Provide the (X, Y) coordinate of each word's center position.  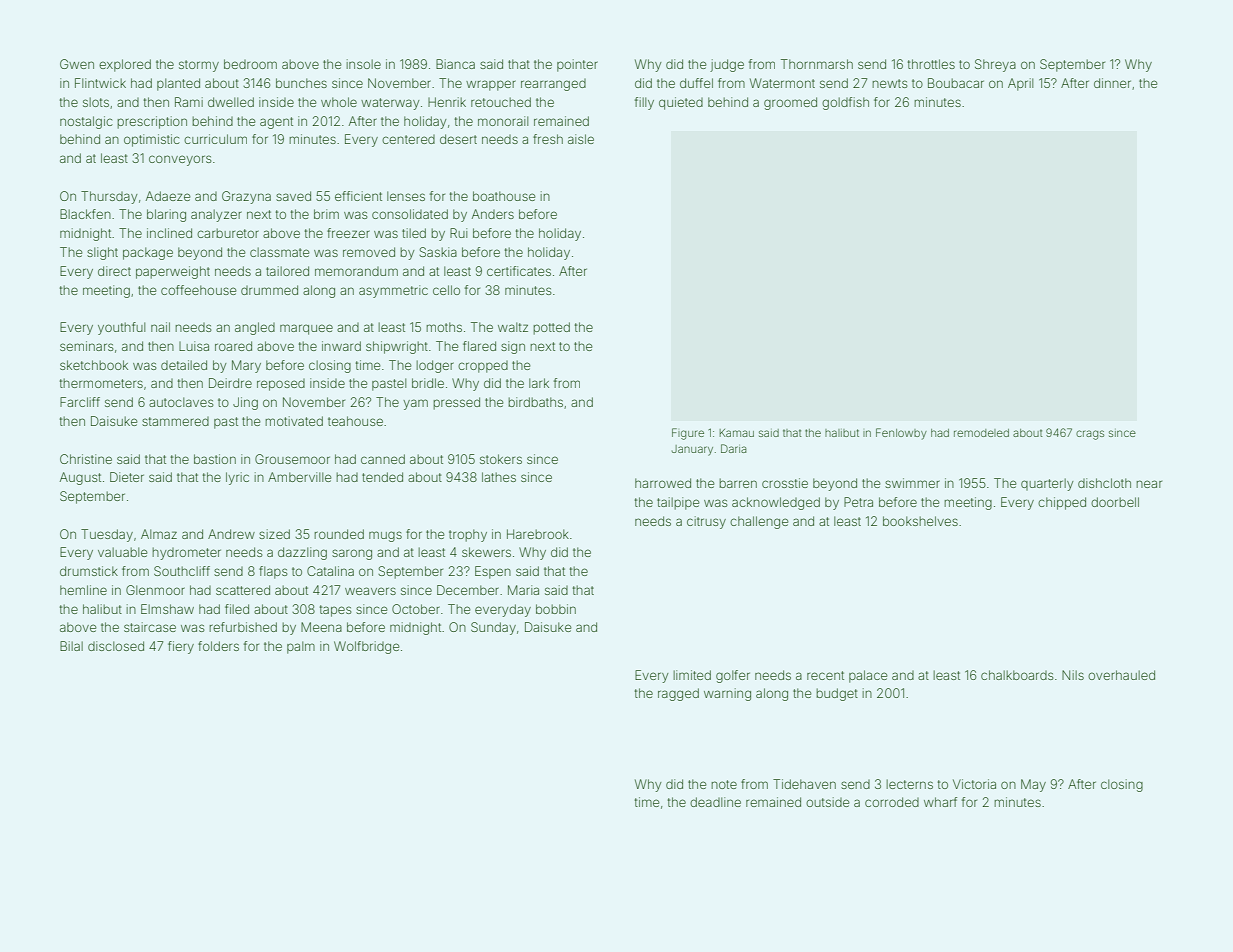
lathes (499, 477)
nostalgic (86, 122)
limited (692, 675)
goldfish (845, 103)
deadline (715, 802)
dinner (1112, 83)
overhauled (1121, 675)
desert (458, 139)
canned (383, 459)
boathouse (504, 196)
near (1149, 484)
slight (102, 253)
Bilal (71, 646)
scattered (243, 590)
